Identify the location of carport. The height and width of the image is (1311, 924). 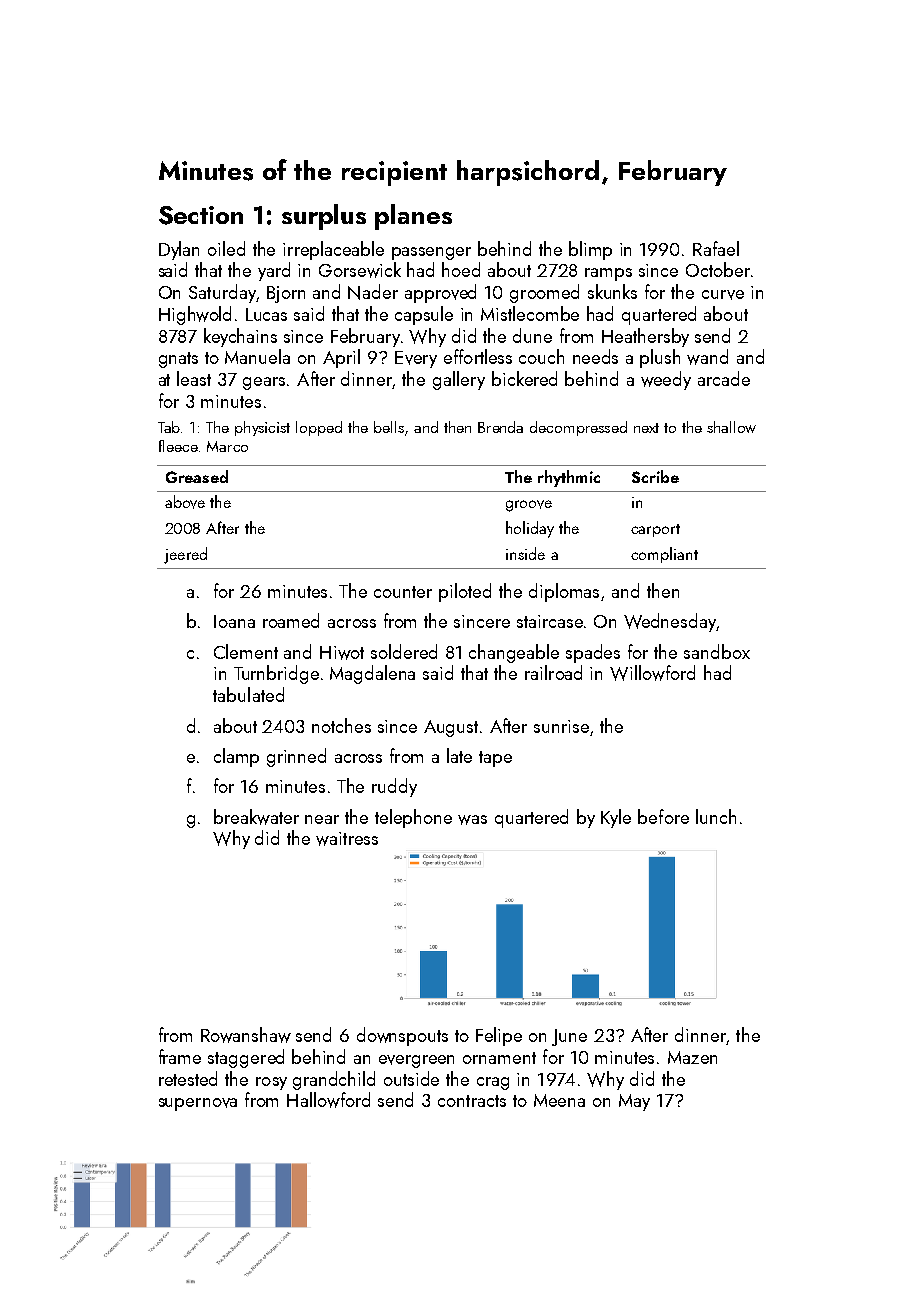
(655, 530).
